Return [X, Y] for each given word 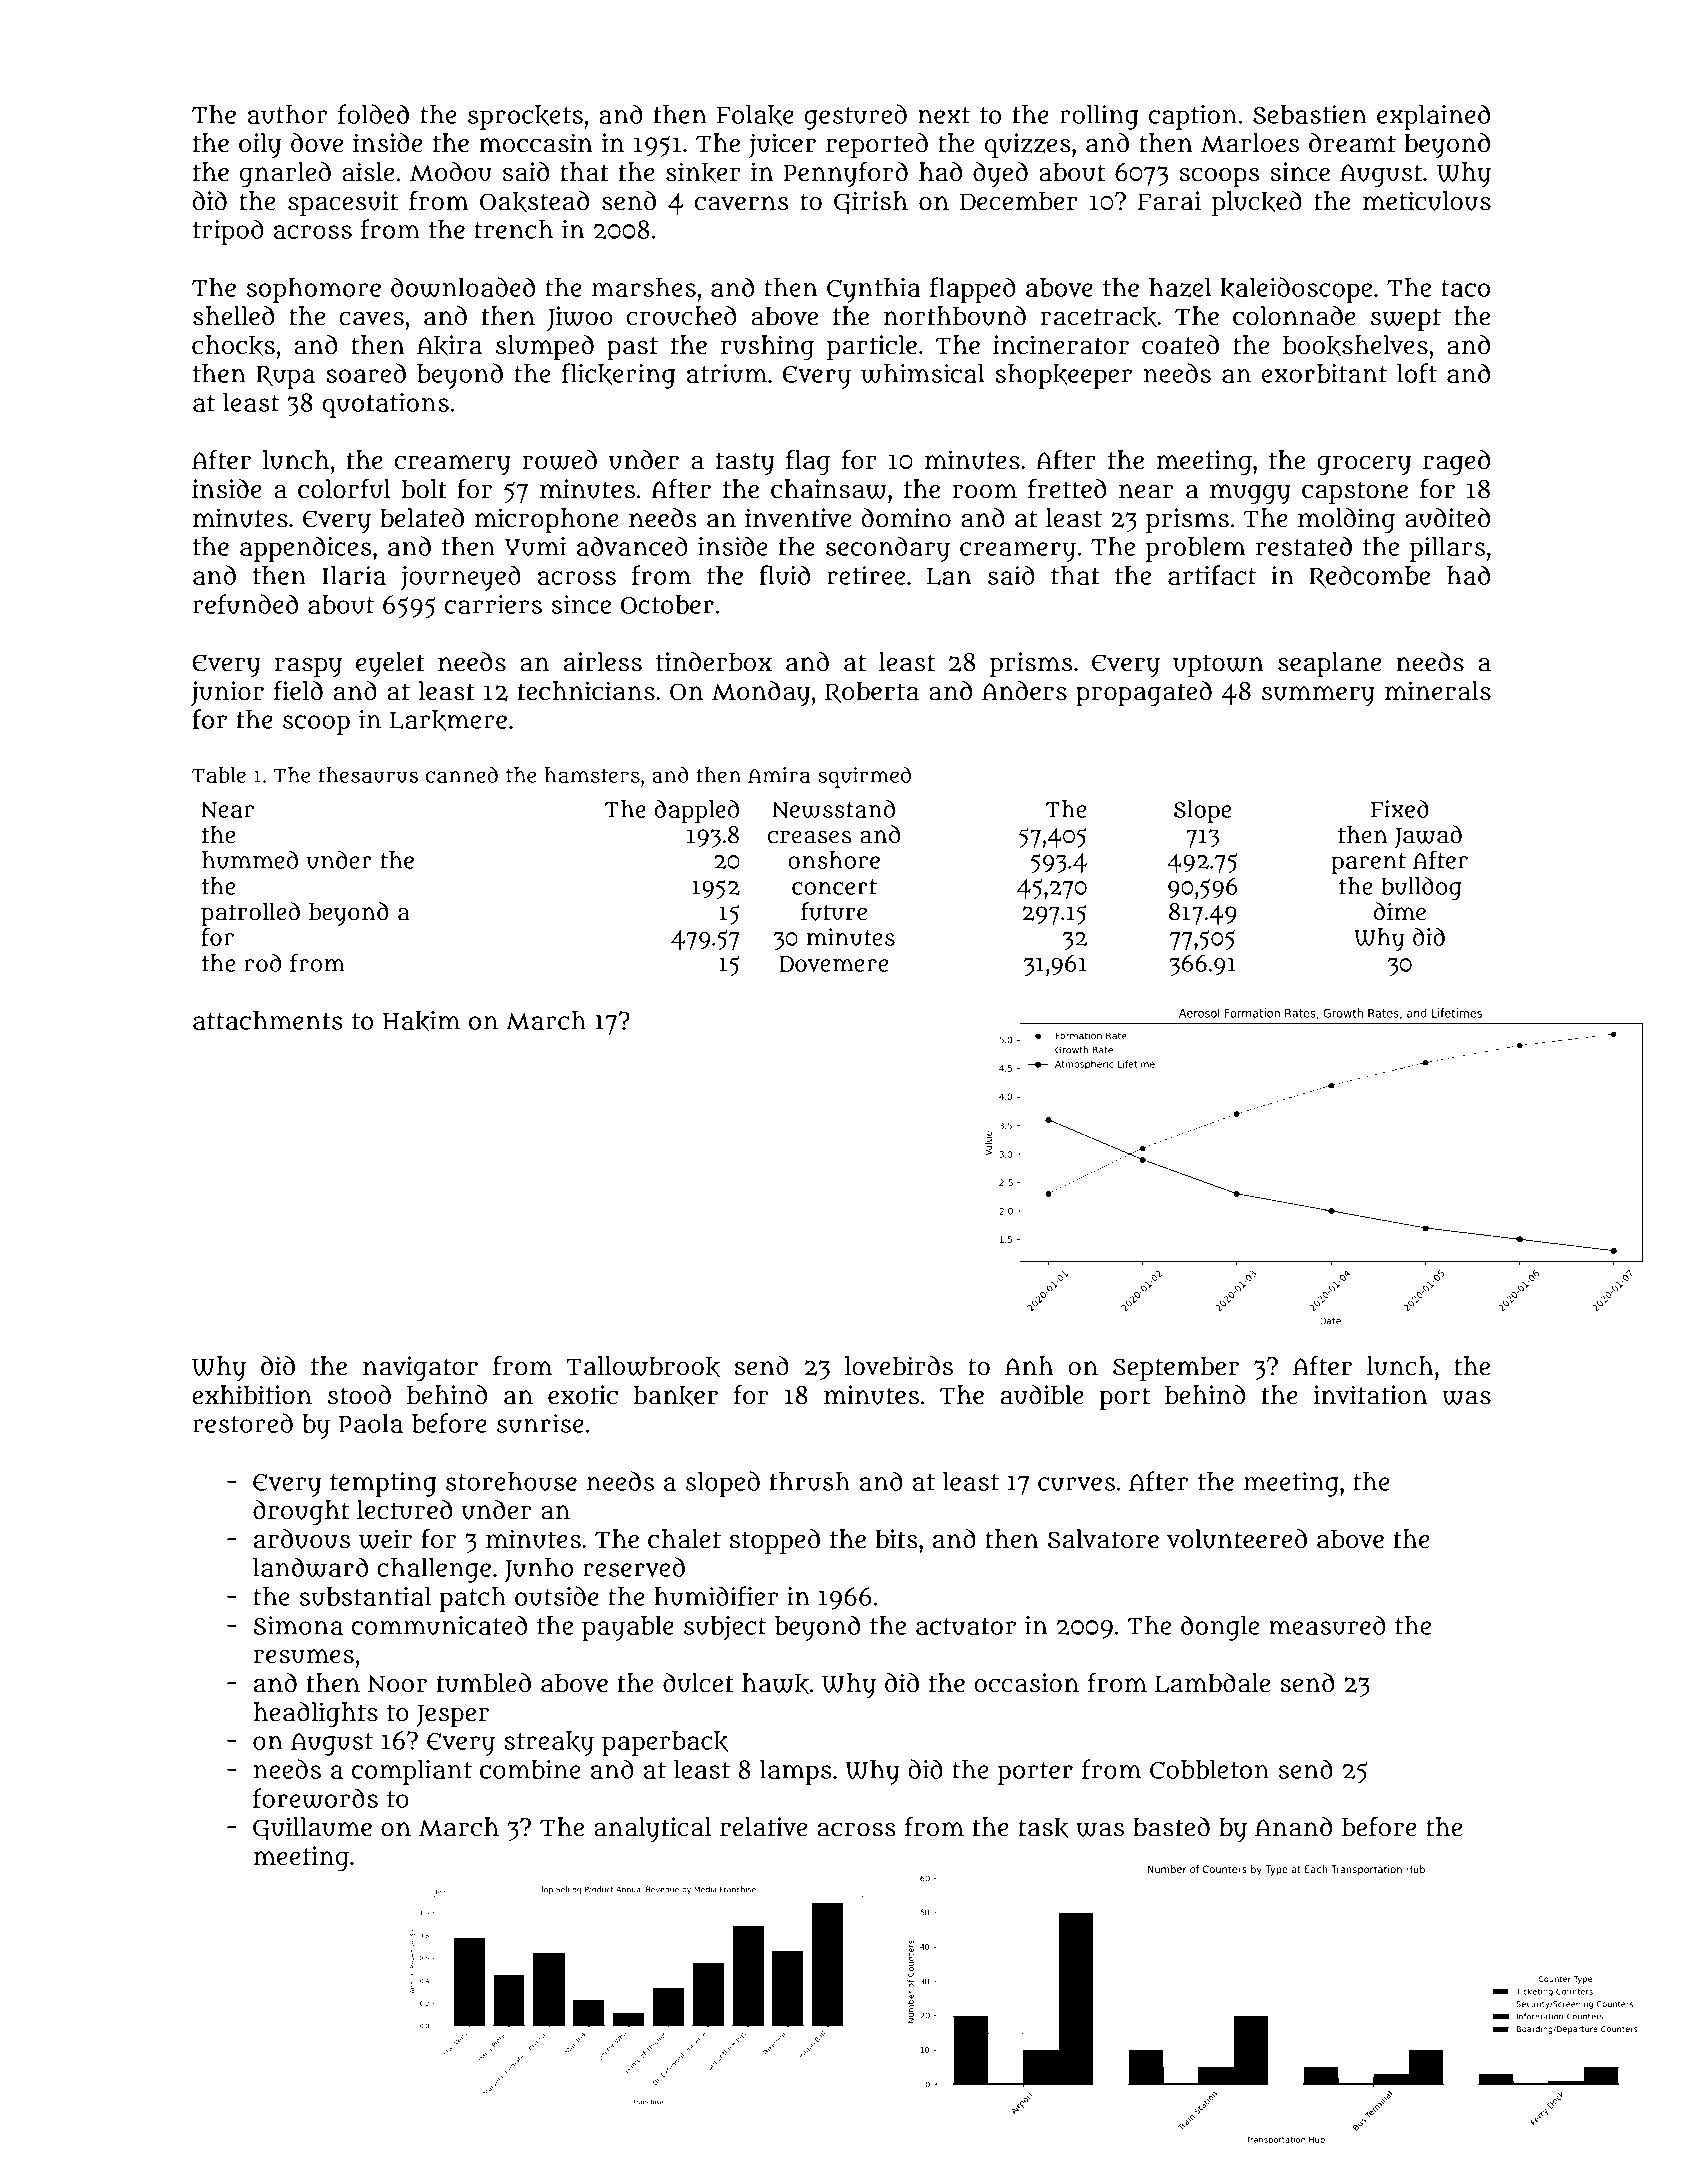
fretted [1067, 489]
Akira [449, 345]
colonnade [1294, 316]
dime [1400, 911]
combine [530, 1769]
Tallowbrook [643, 1366]
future [834, 911]
